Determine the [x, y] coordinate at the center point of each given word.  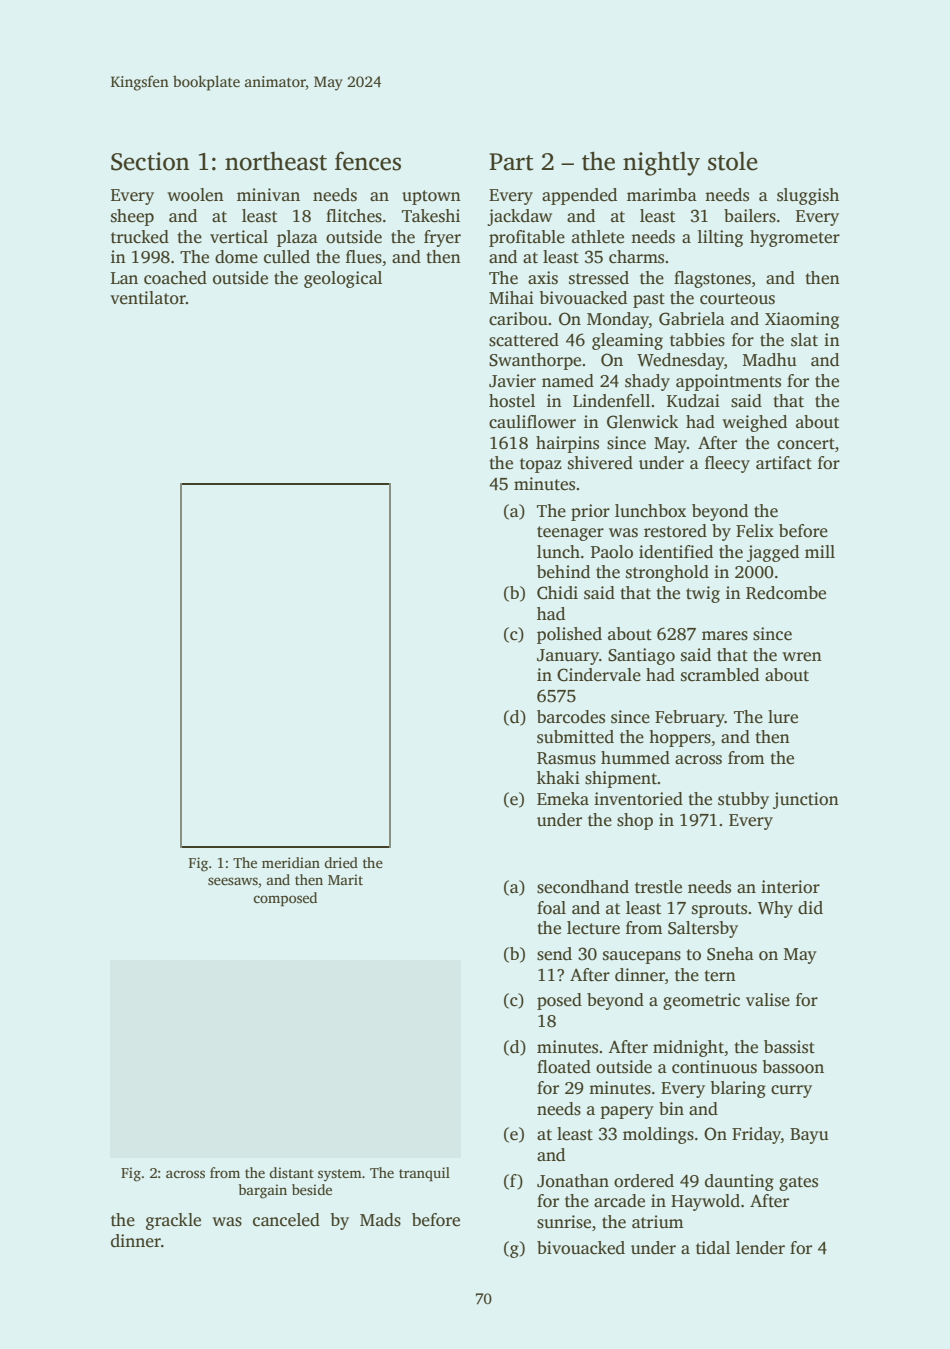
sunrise [564, 1222]
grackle [173, 1221]
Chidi [557, 593]
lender [760, 1248]
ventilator [148, 298]
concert [806, 444]
